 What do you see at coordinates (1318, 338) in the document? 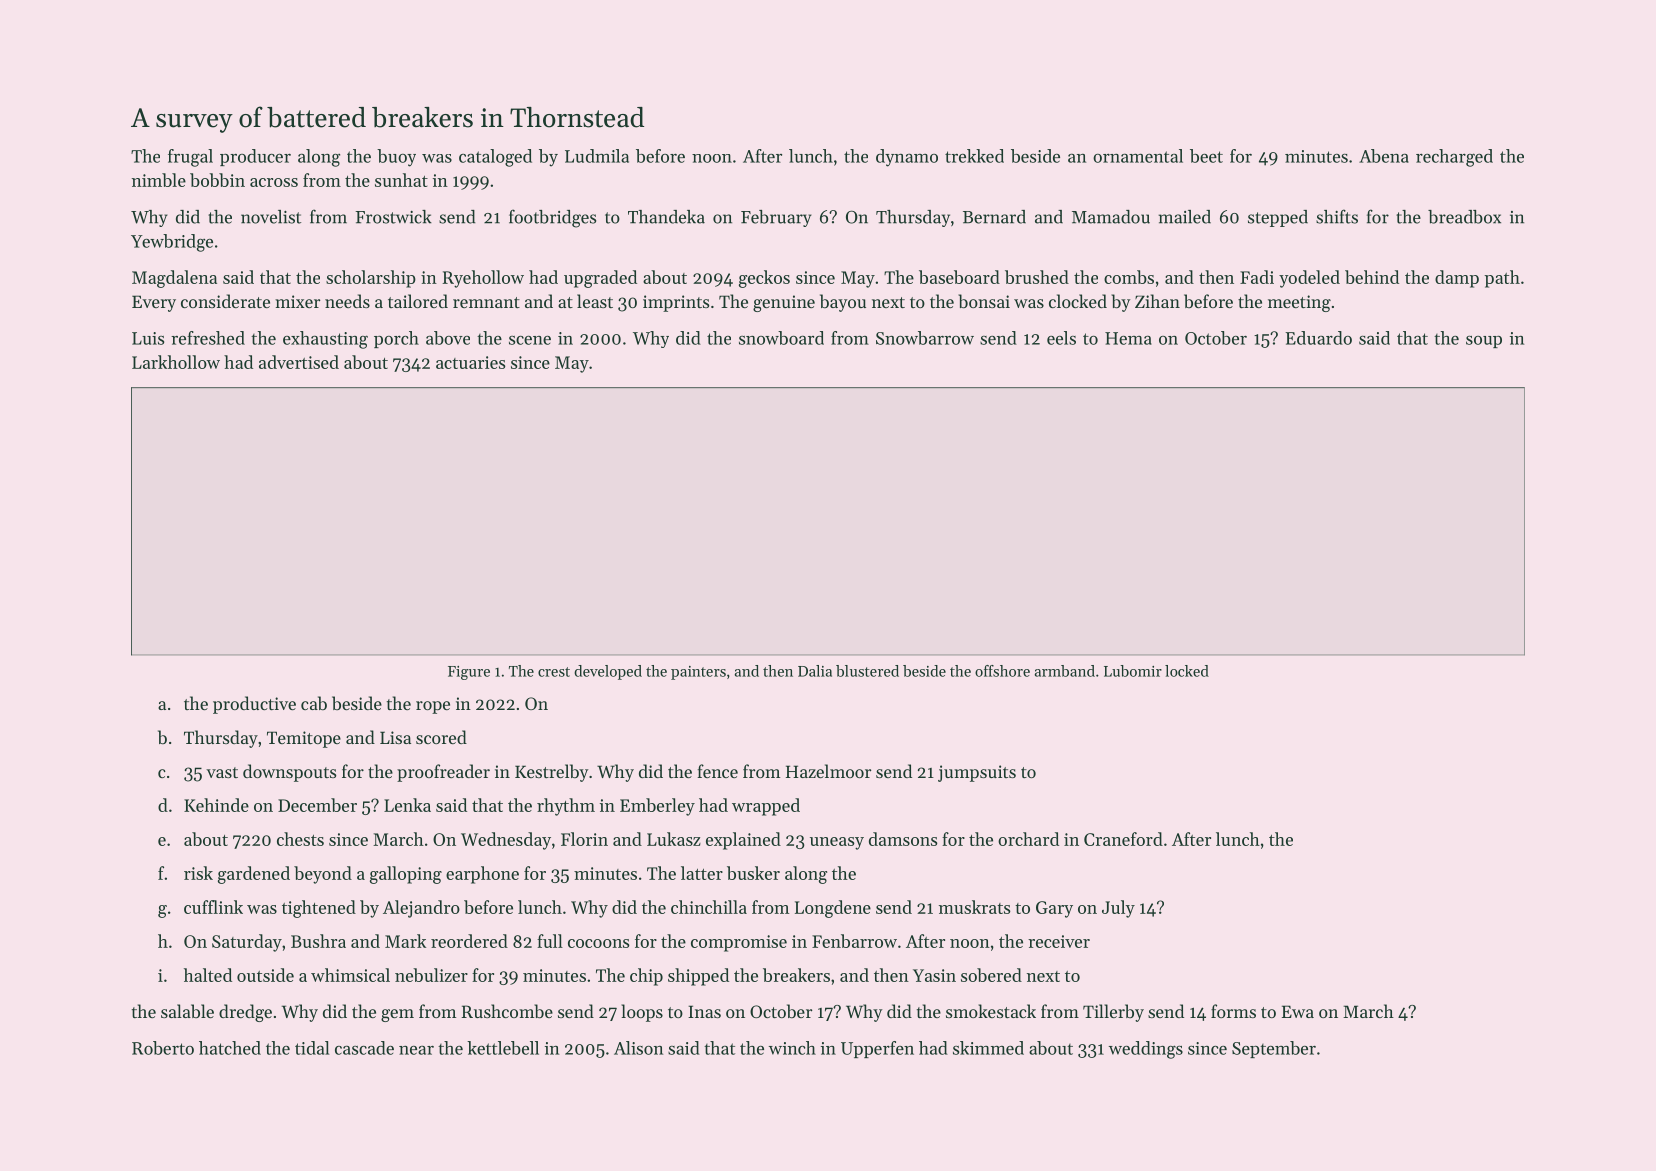
I see `Eduardo` at bounding box center [1318, 338].
